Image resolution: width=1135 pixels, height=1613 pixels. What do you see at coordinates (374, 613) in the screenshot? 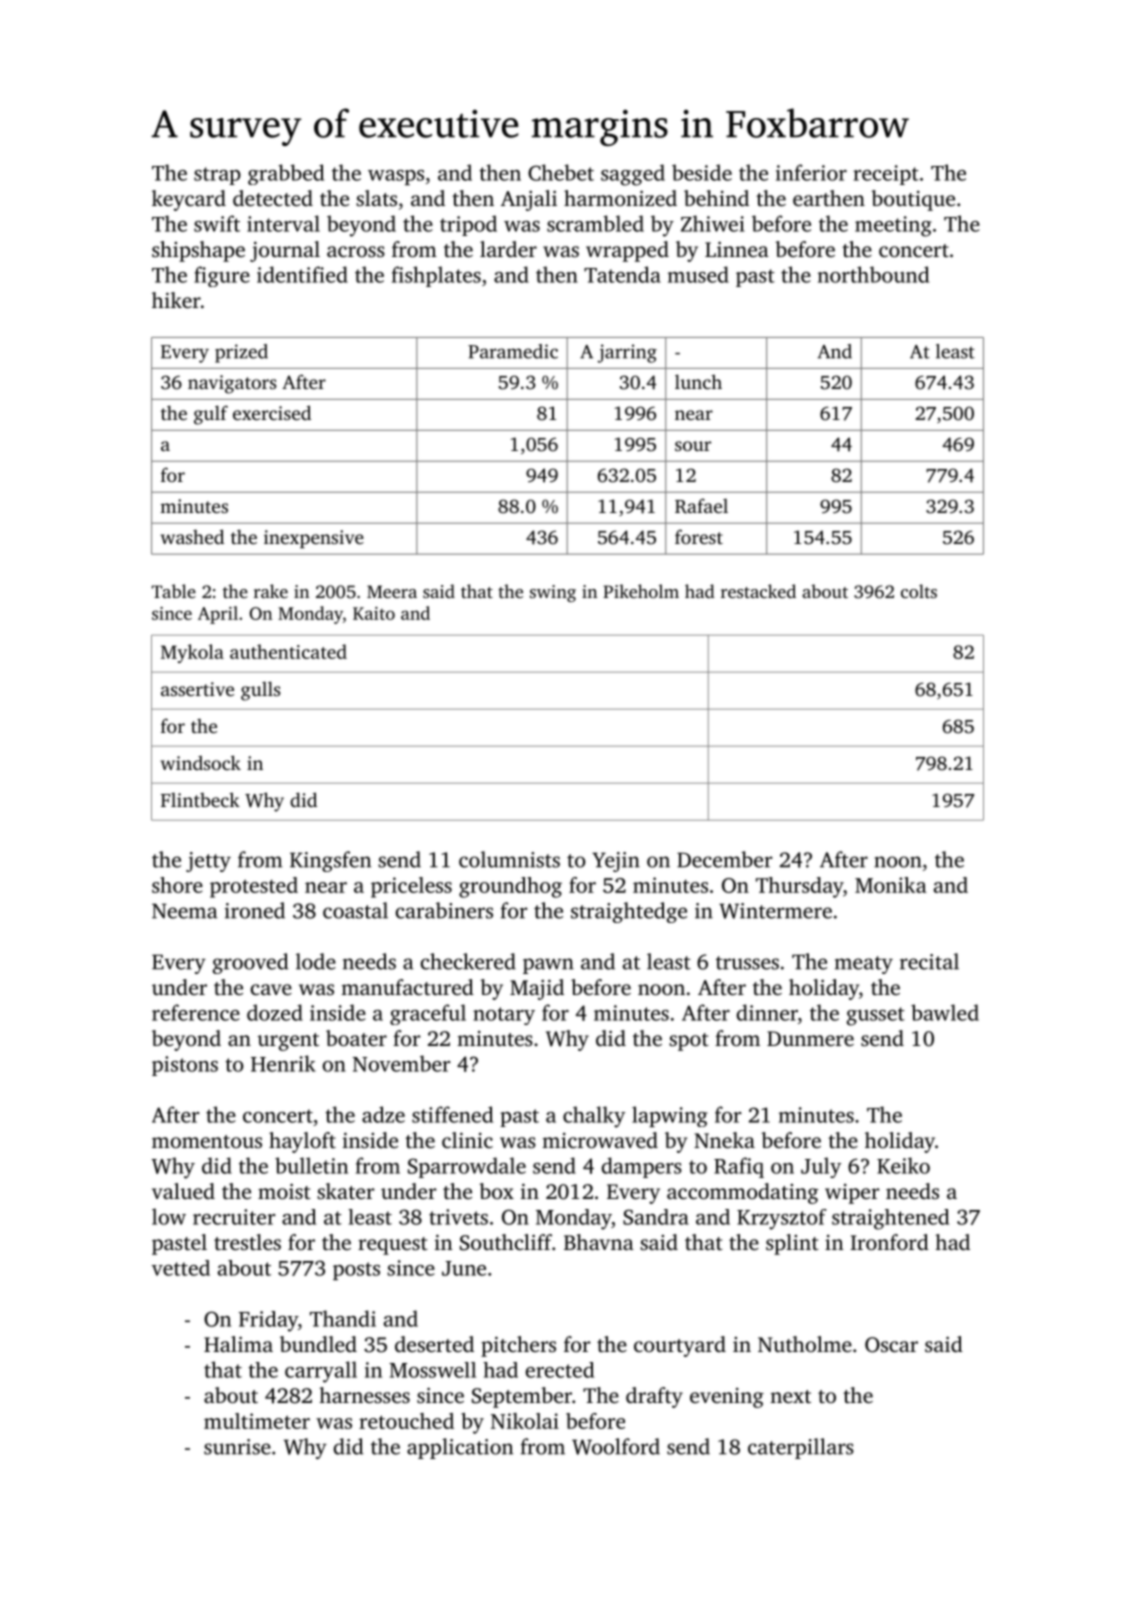
I see `Kaito` at bounding box center [374, 613].
